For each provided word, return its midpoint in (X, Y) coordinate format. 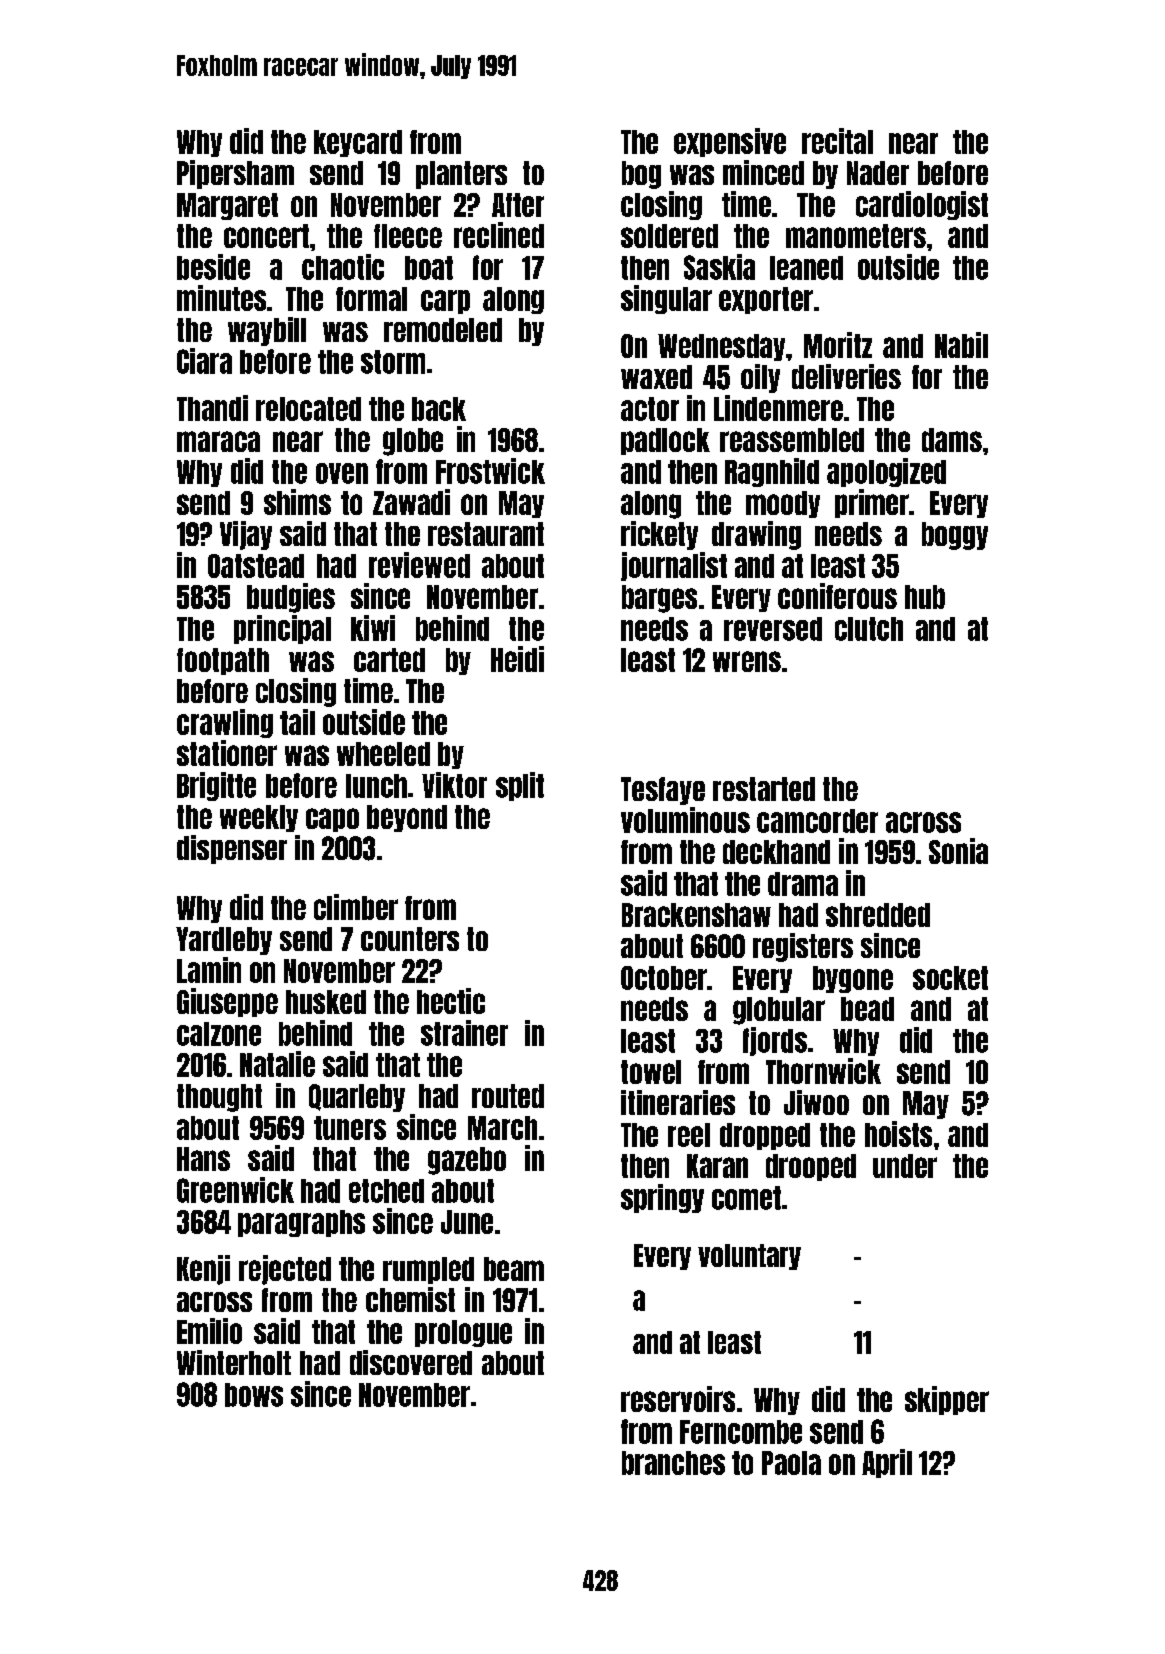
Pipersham (235, 174)
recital (837, 141)
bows (254, 1395)
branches (673, 1463)
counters (410, 939)
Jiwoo (816, 1102)
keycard (358, 143)
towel (651, 1072)
